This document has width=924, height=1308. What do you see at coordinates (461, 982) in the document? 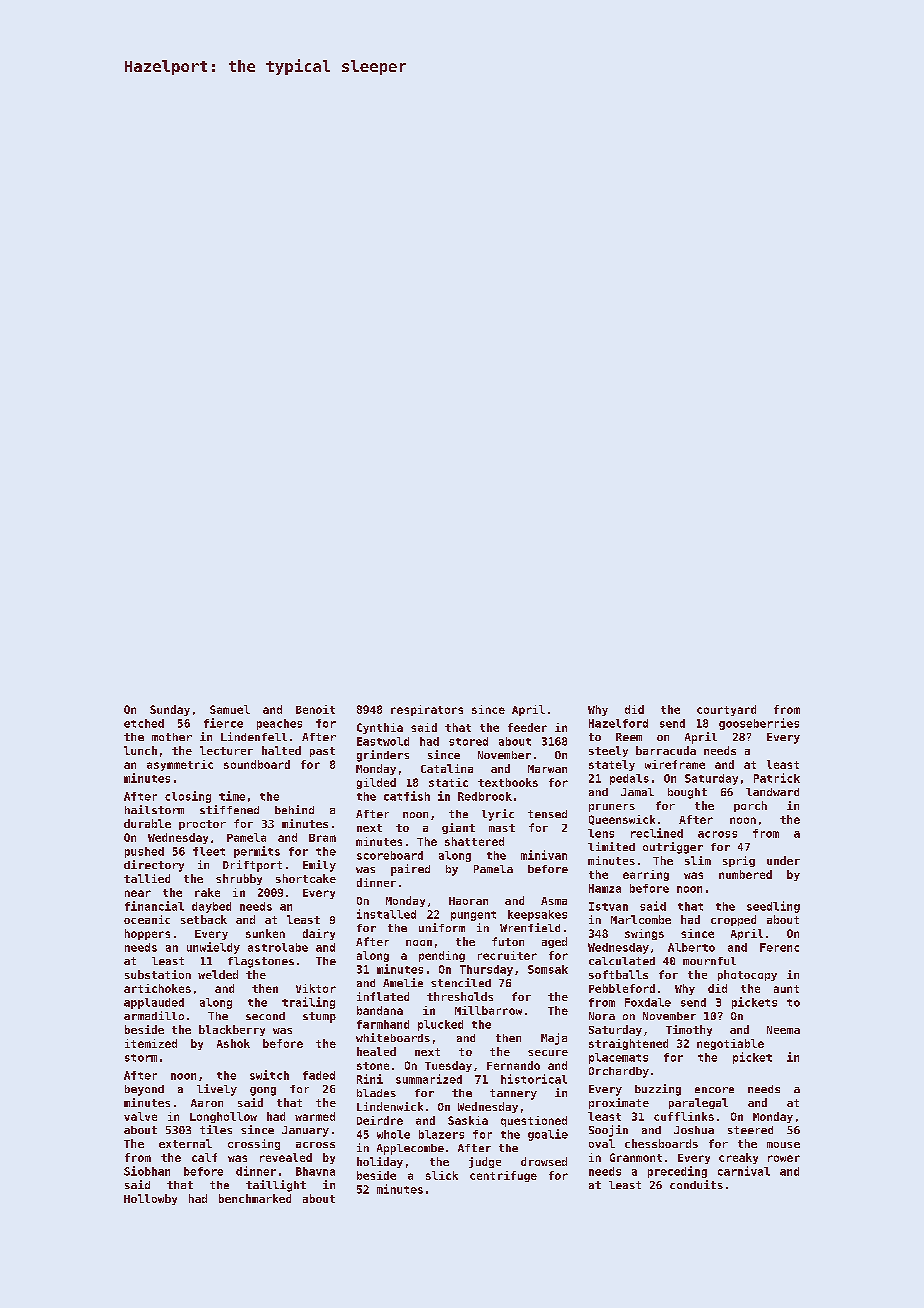
I see `stenciled` at bounding box center [461, 982].
